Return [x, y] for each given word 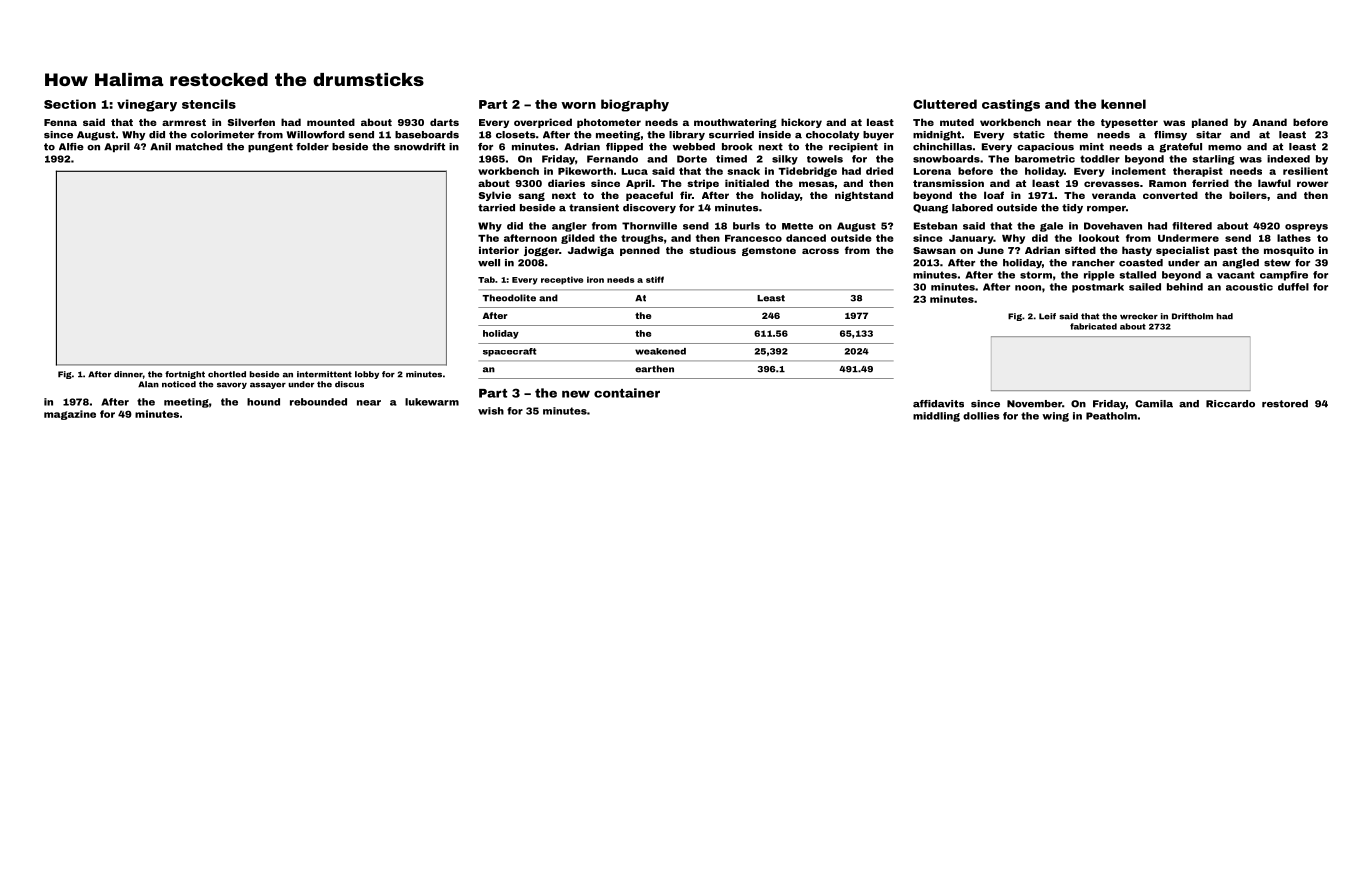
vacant [1236, 275]
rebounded [318, 402]
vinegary [147, 105]
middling [936, 417]
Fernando [612, 159]
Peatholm [1111, 416]
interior [499, 250]
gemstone [769, 251]
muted [957, 122]
